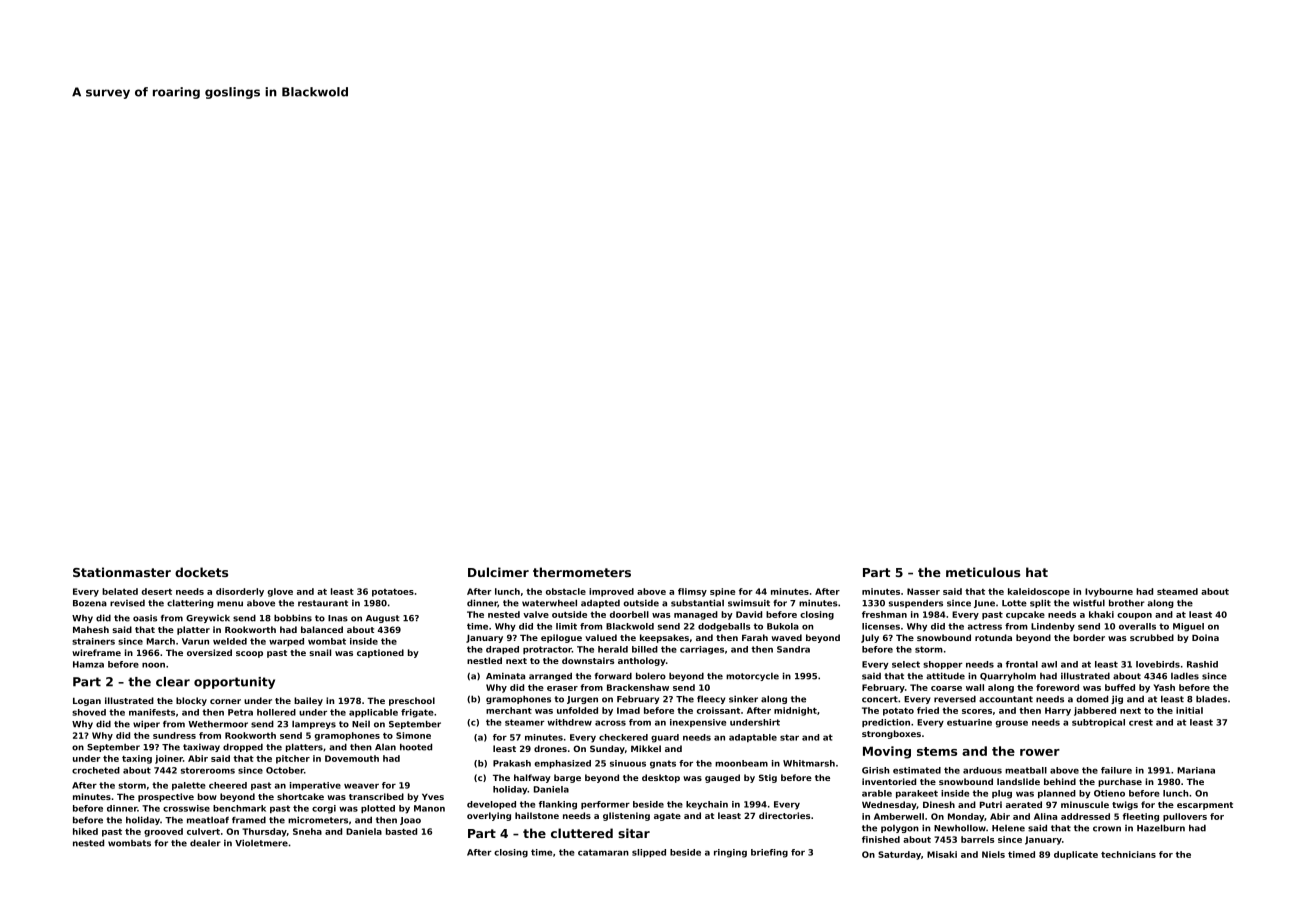  I want to click on spine, so click(722, 592).
